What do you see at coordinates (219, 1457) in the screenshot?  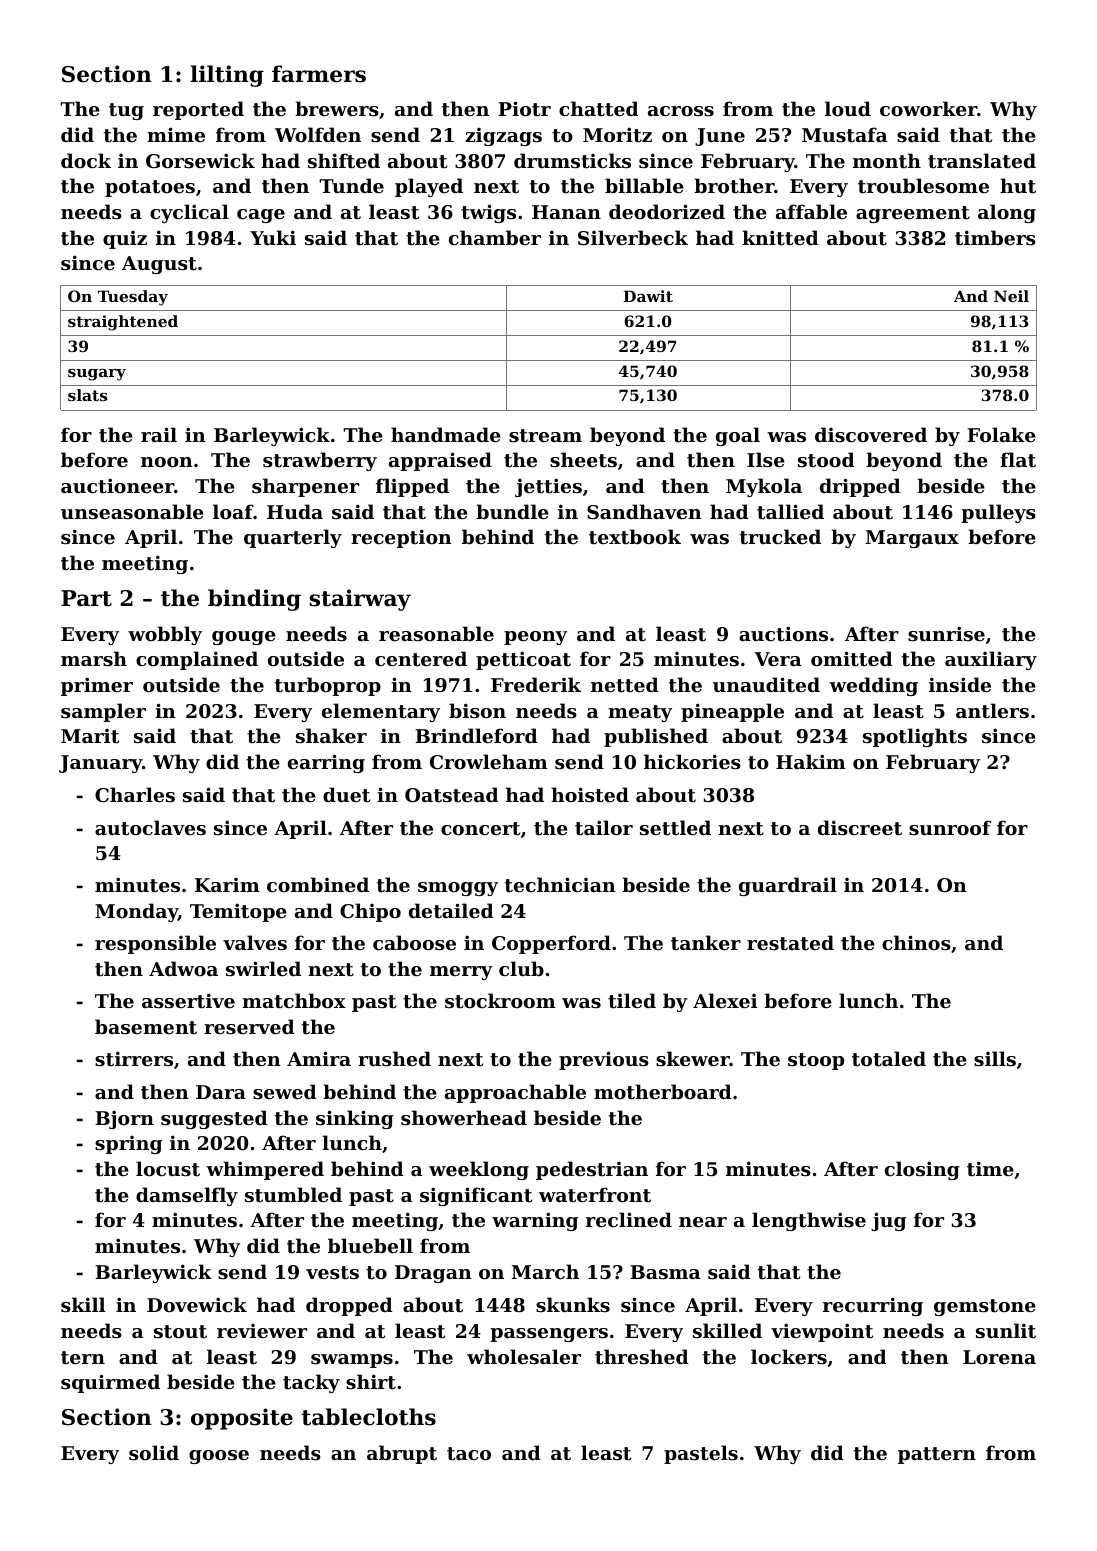 I see `goose` at bounding box center [219, 1457].
